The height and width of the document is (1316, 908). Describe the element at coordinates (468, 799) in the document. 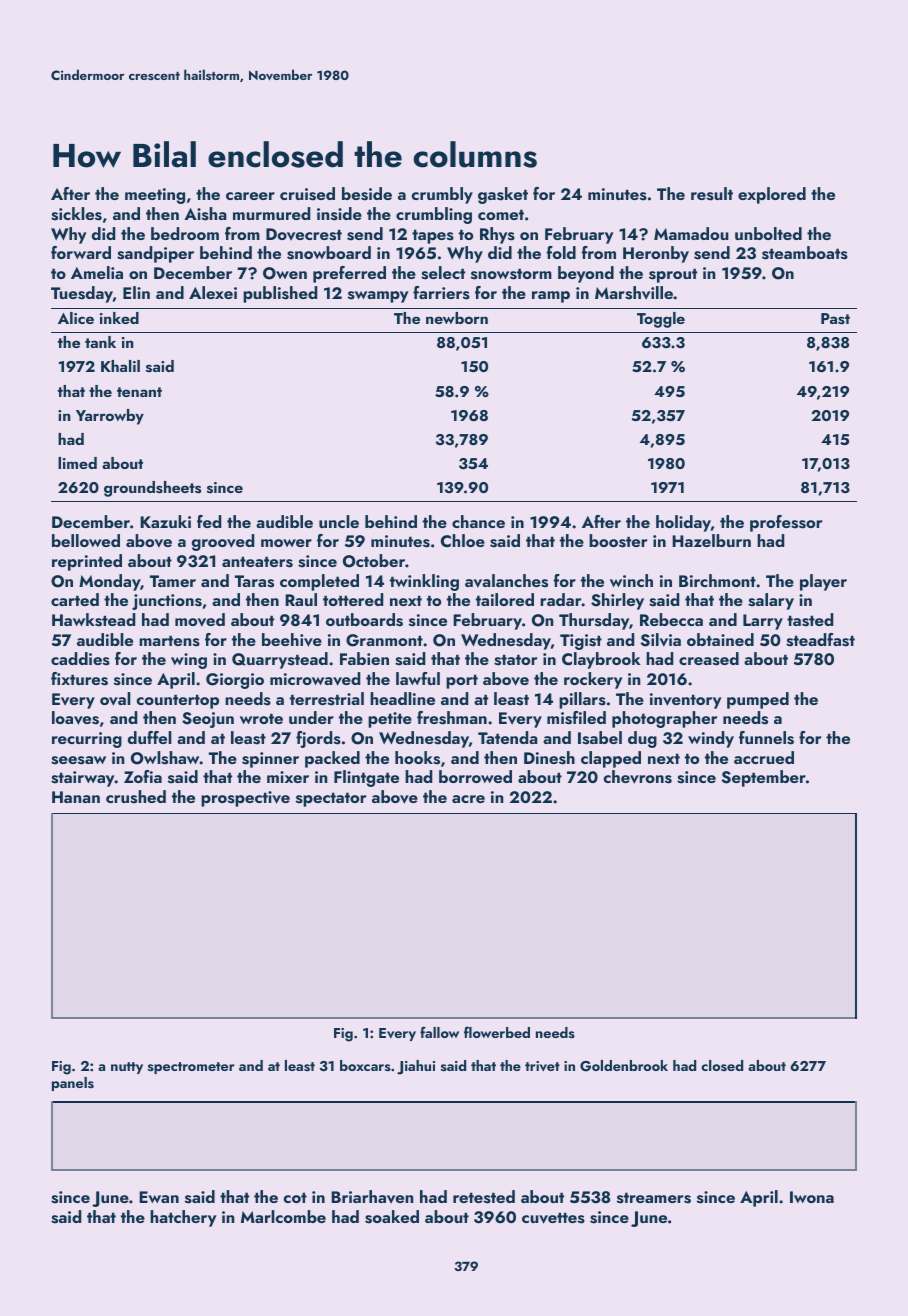

I see `acre` at that location.
